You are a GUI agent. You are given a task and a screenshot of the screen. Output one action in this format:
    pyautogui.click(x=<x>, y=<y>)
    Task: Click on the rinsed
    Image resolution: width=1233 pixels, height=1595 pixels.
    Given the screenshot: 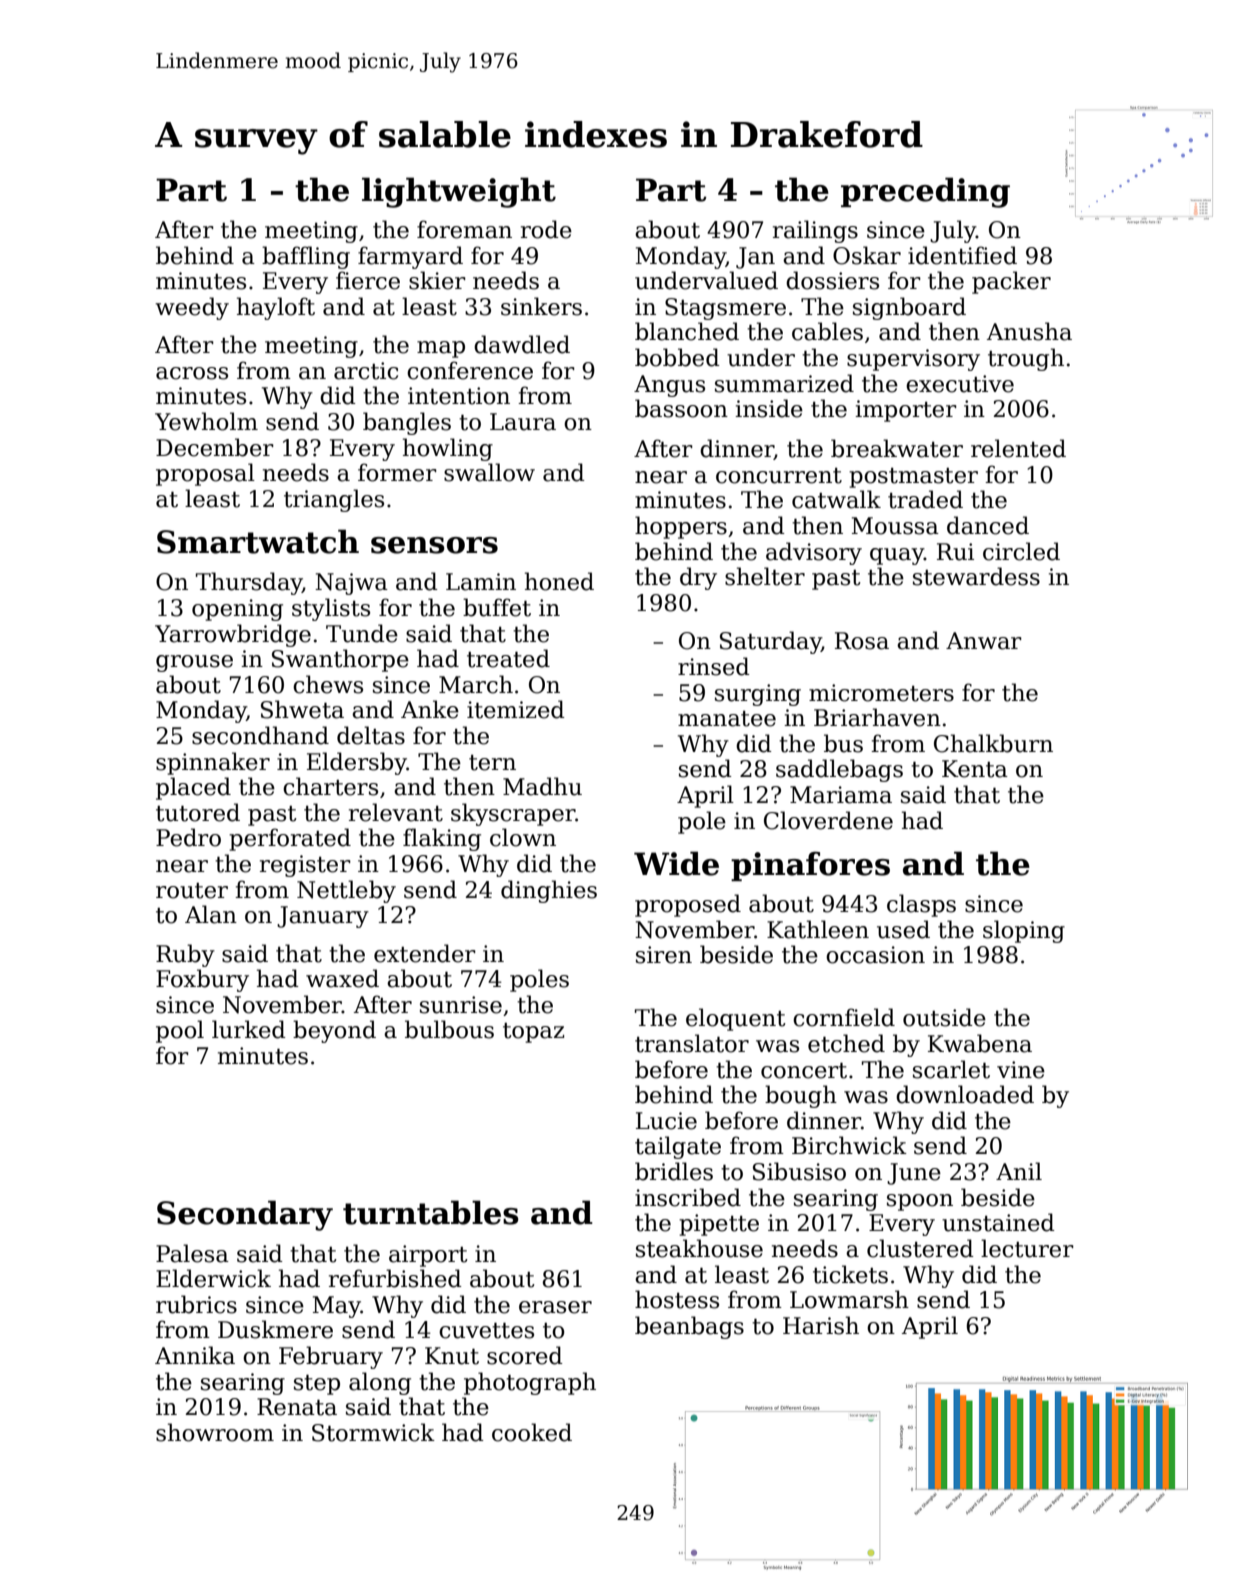 What is the action you would take?
    pyautogui.click(x=714, y=666)
